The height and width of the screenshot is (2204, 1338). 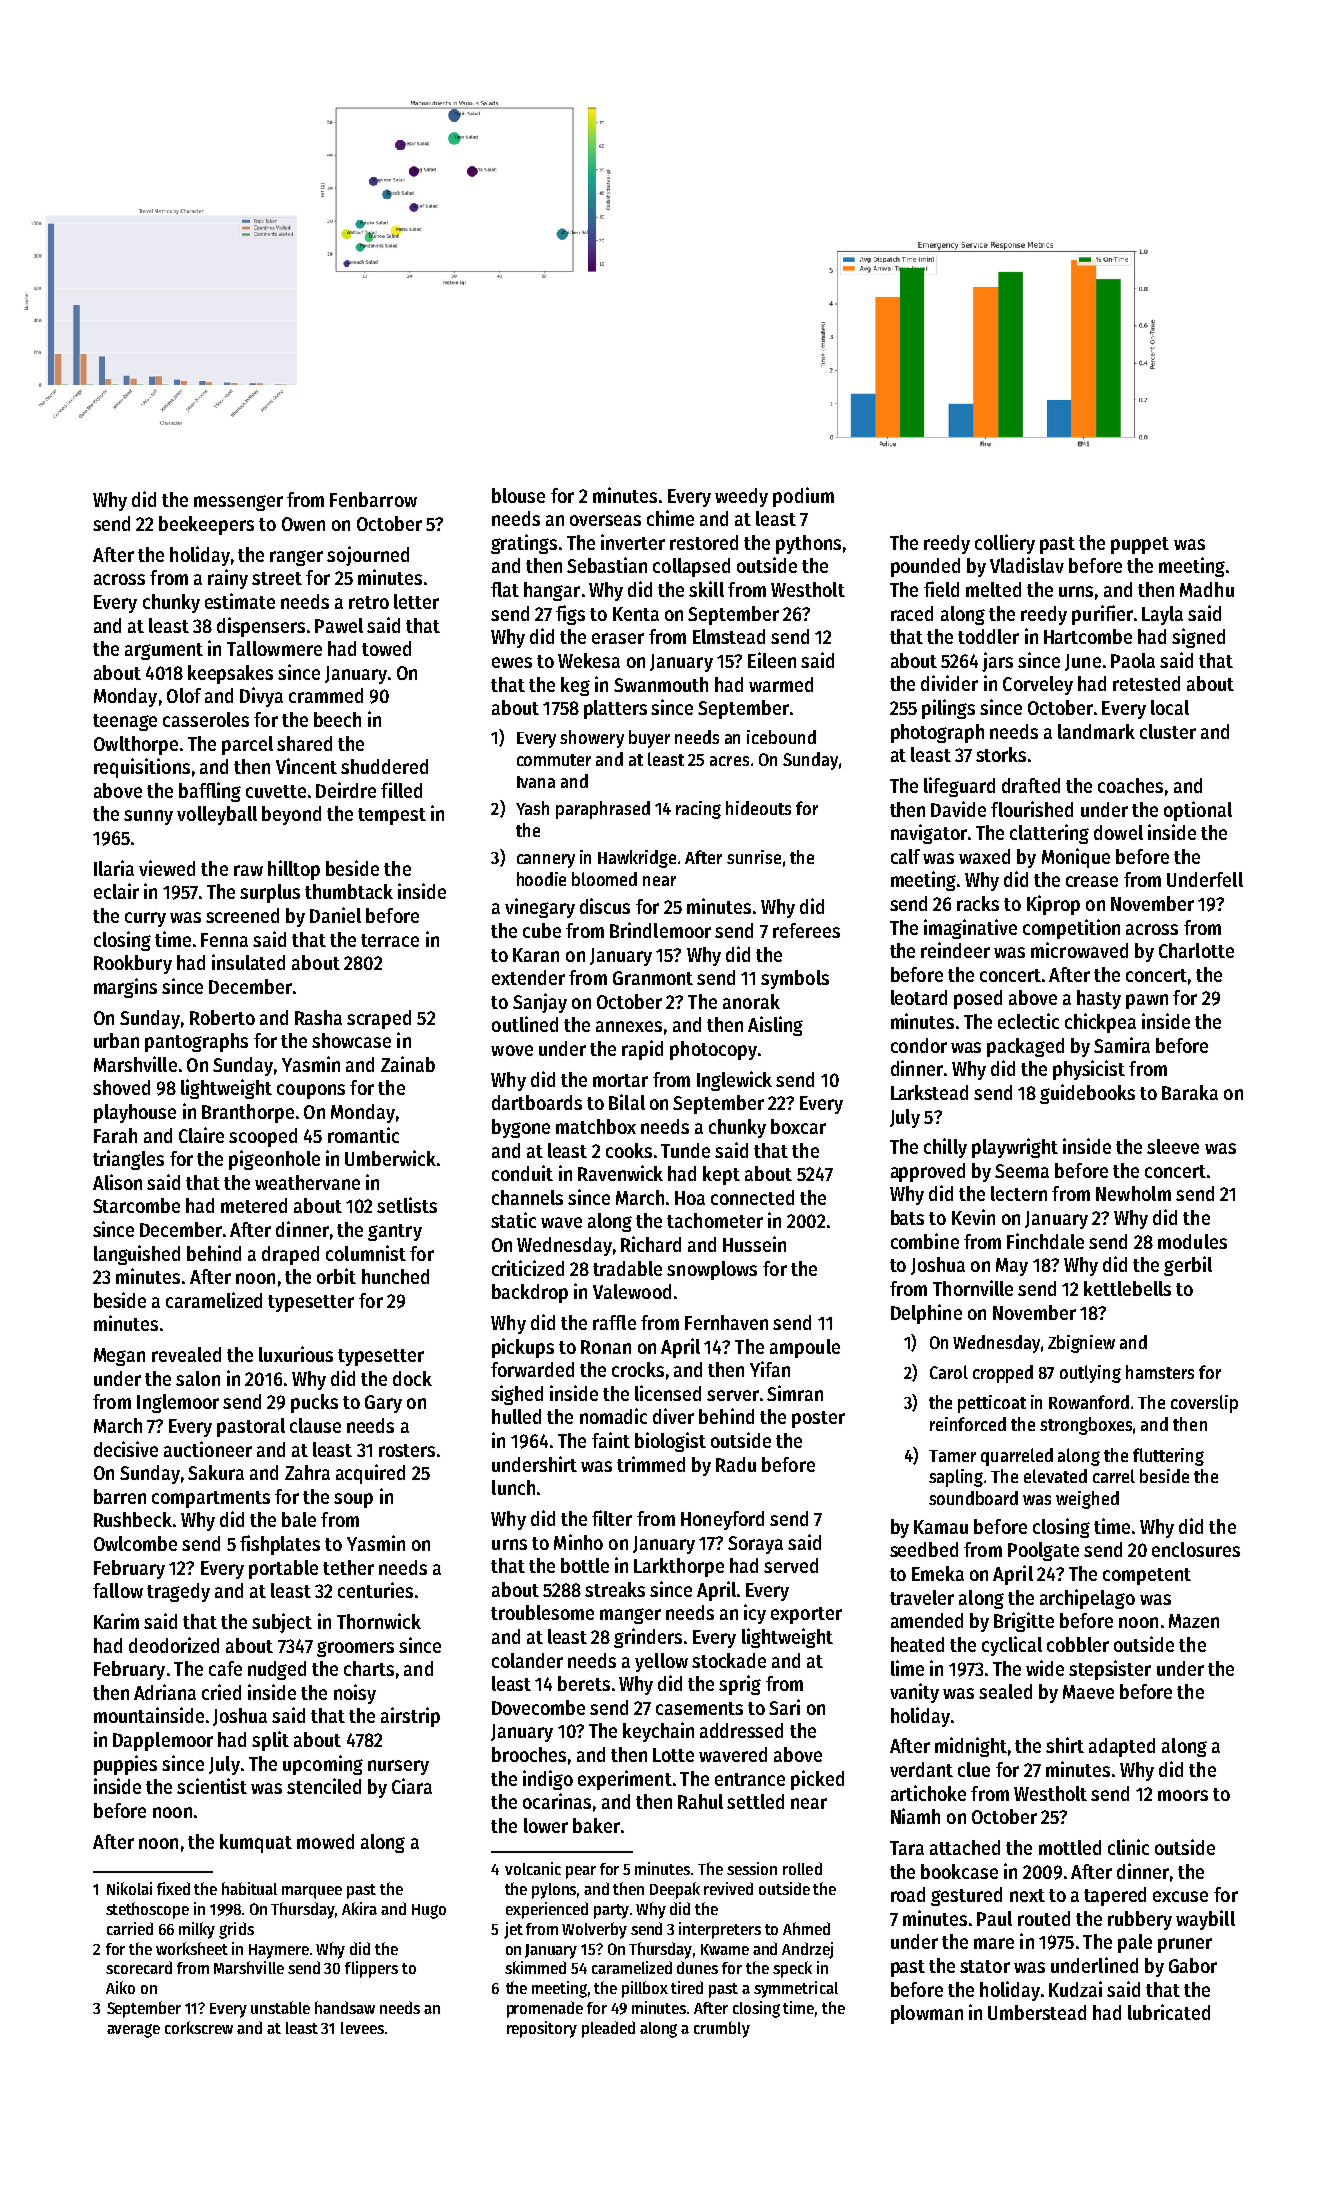 I want to click on weedy, so click(x=741, y=497).
